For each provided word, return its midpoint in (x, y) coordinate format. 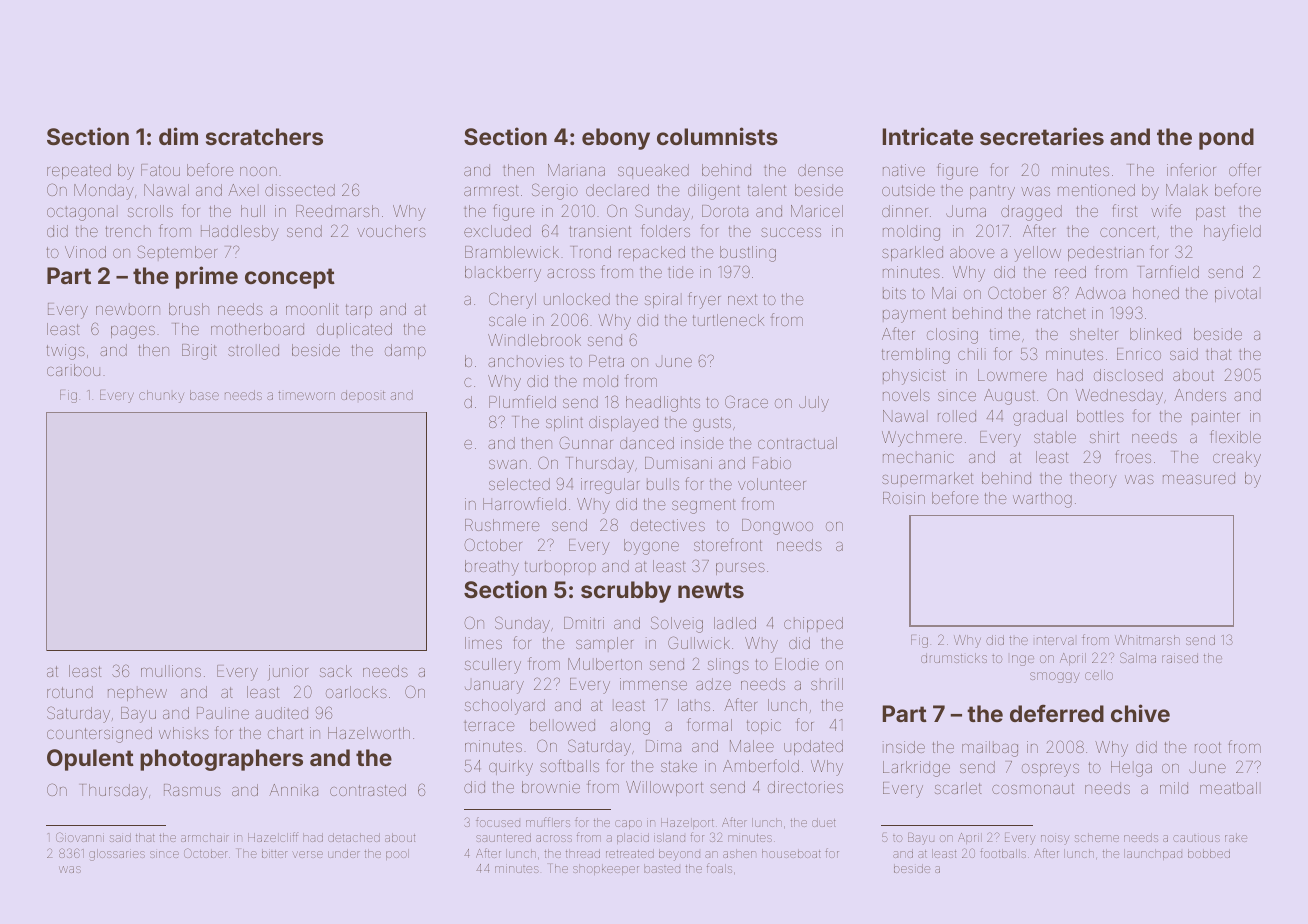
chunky (161, 396)
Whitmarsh (1147, 640)
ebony (616, 139)
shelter (1094, 334)
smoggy (1054, 677)
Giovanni (80, 837)
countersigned (99, 735)
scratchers (264, 136)
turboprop (560, 567)
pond (1226, 139)
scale (507, 320)
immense (653, 684)
